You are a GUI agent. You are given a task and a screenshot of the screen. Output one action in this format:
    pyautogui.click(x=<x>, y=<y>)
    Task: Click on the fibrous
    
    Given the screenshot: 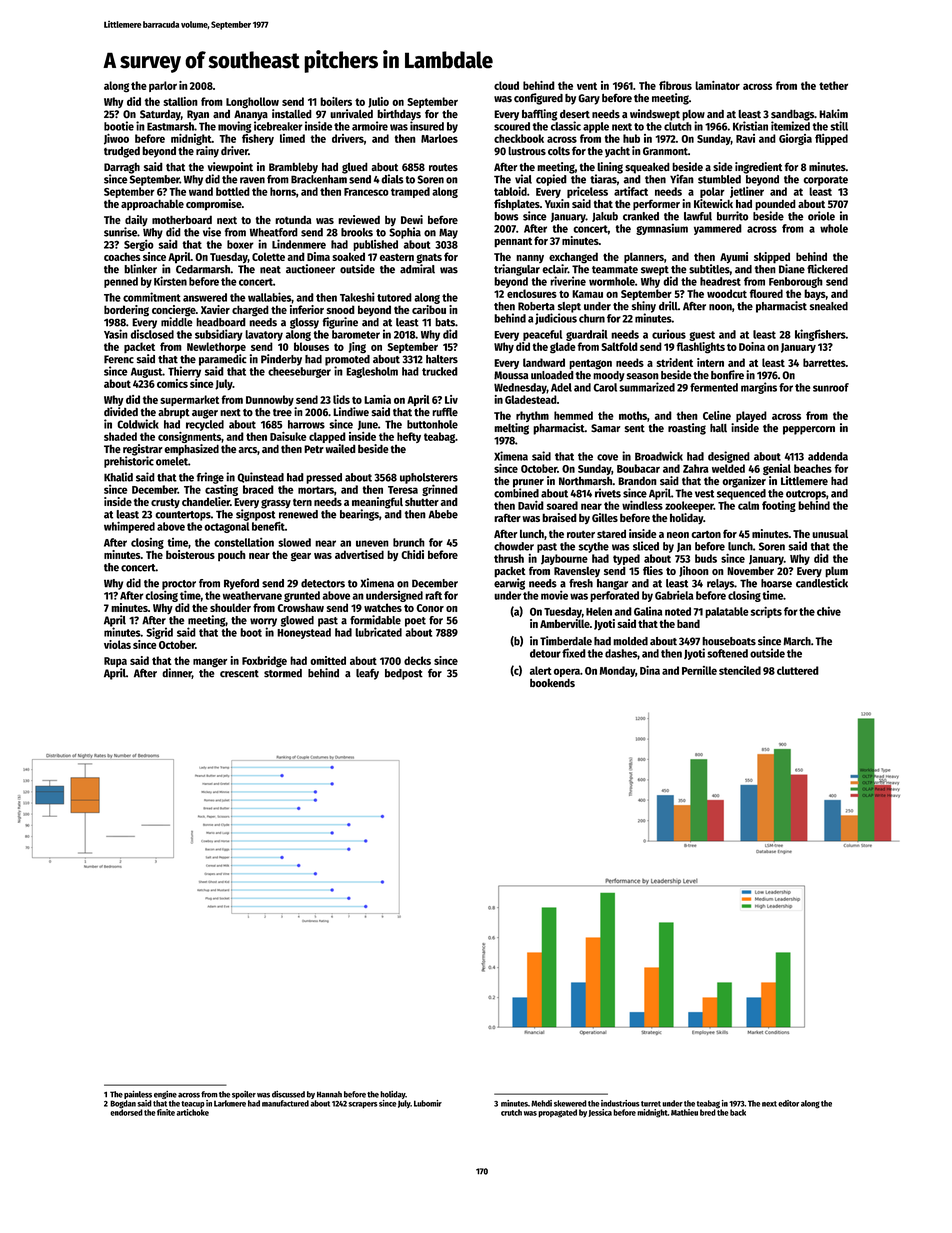 What is the action you would take?
    pyautogui.click(x=675, y=85)
